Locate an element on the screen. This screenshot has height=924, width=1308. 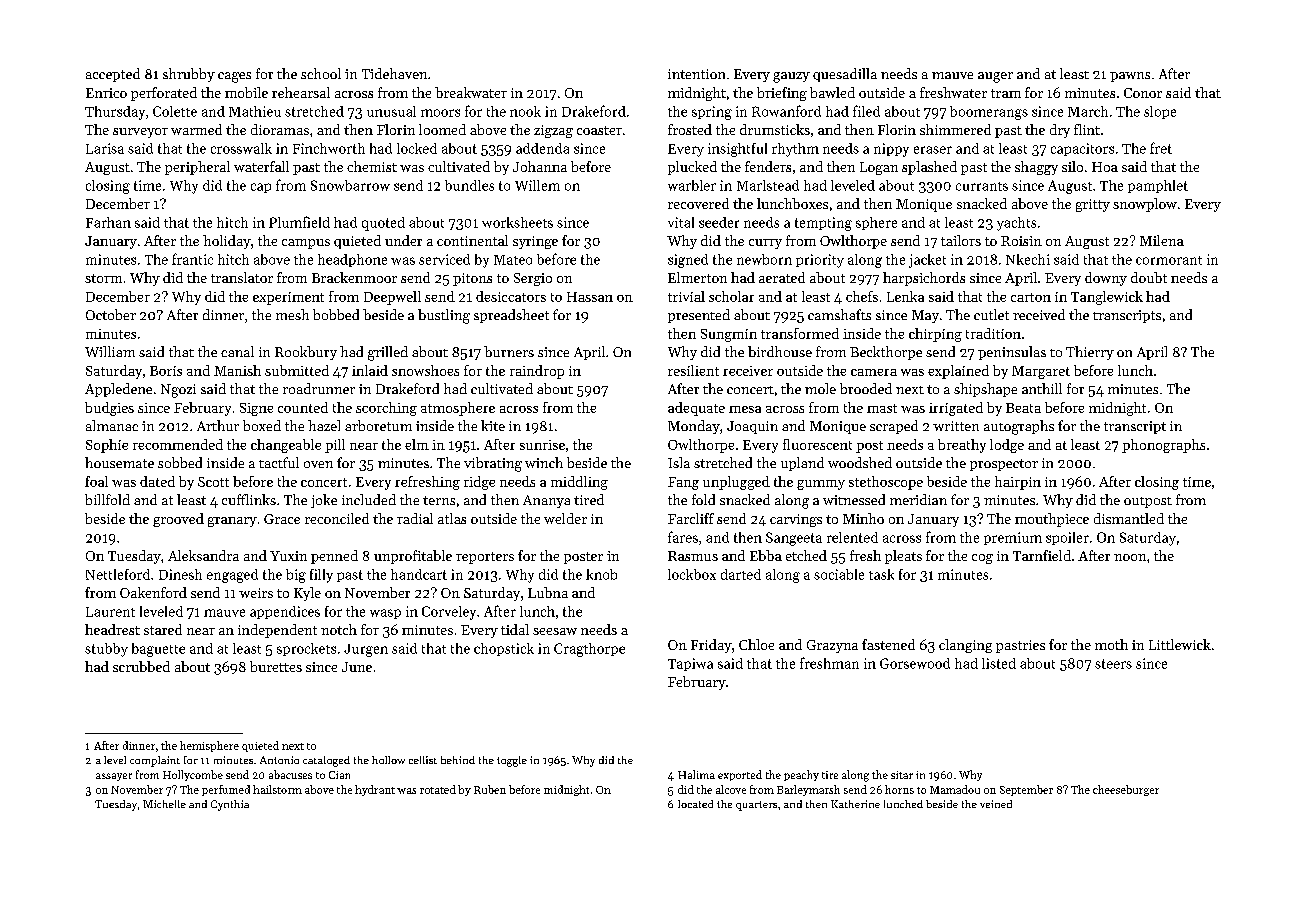
syringe is located at coordinates (535, 242).
